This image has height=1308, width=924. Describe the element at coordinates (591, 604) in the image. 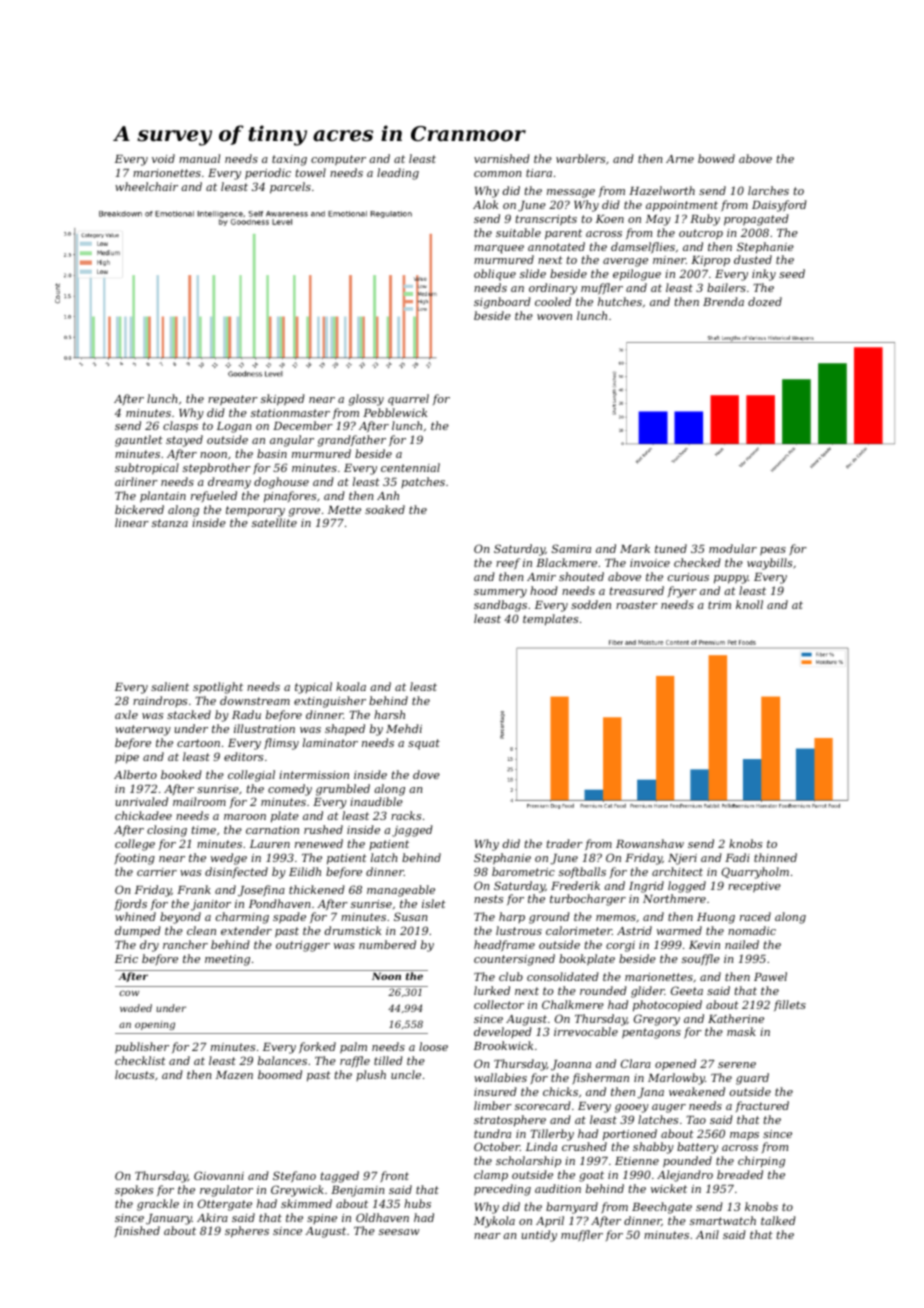

I see `sodden` at that location.
